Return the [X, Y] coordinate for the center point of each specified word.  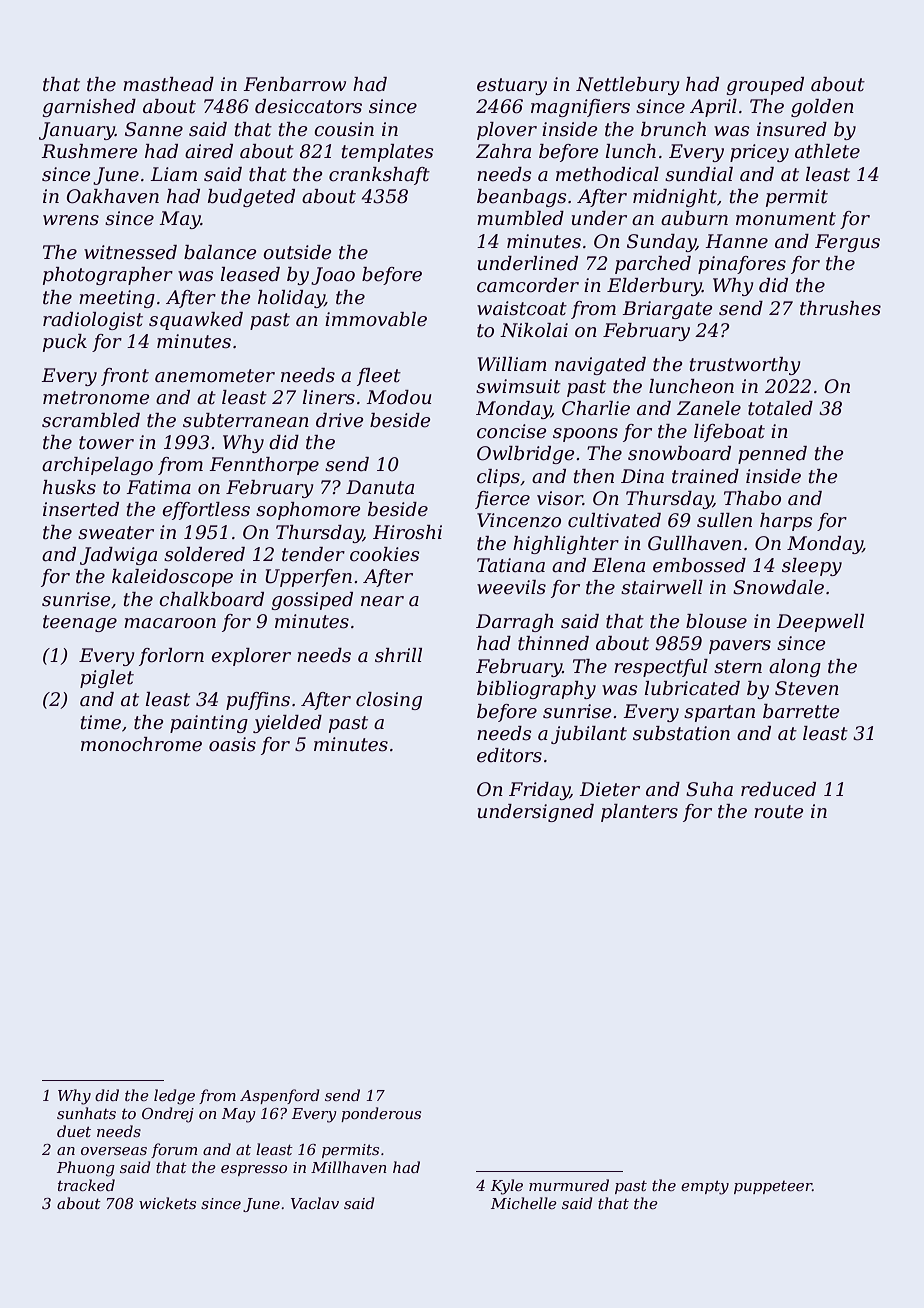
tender [313, 554]
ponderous [381, 1114]
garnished [89, 108]
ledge [174, 1097]
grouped [765, 86]
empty [705, 1187]
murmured [569, 1185]
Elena [618, 565]
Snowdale [778, 587]
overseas [114, 1151]
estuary [512, 86]
